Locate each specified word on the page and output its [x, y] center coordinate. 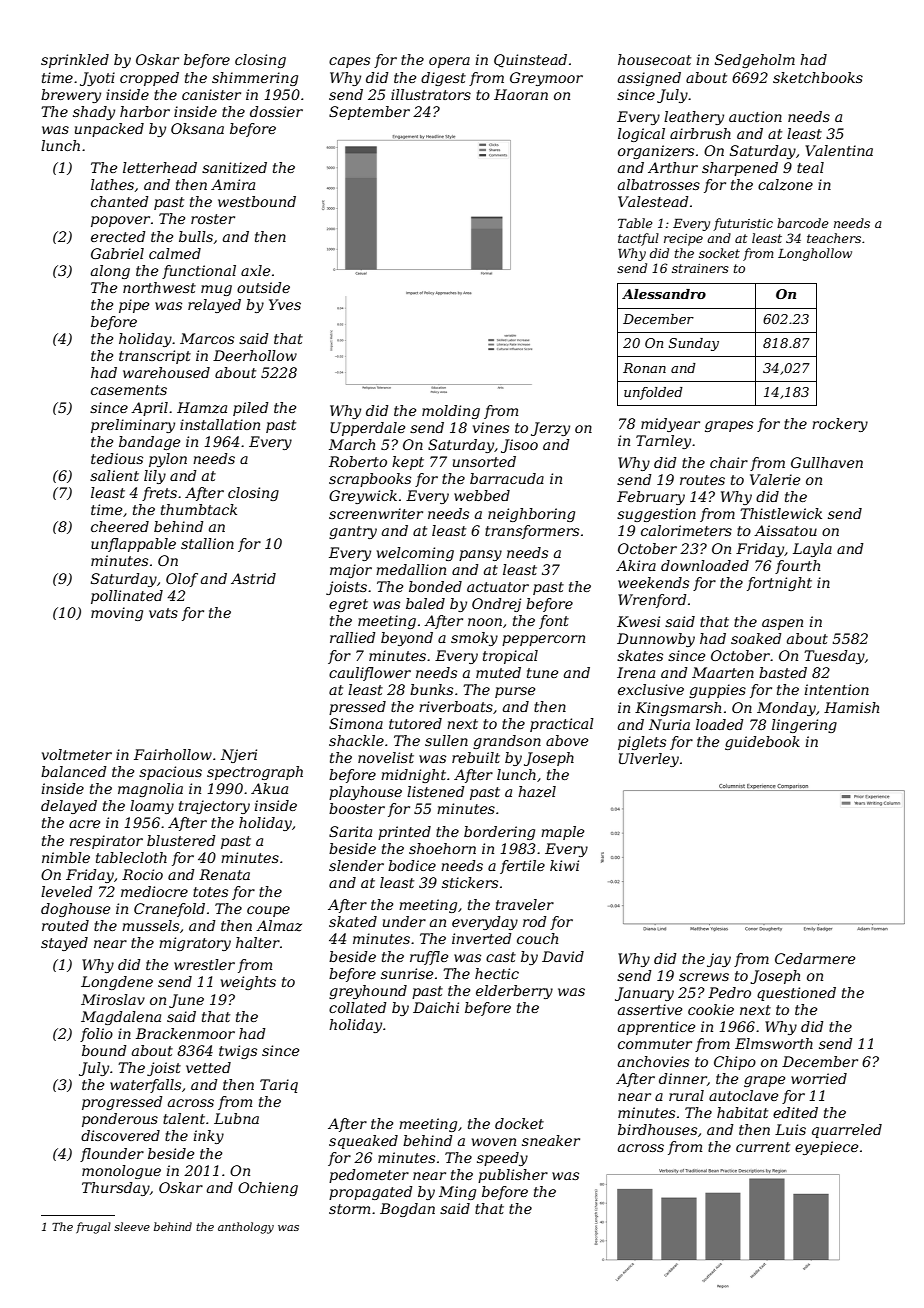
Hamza [202, 408]
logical [641, 135]
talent [184, 1118]
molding [451, 412]
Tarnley [663, 442]
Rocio [142, 874]
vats [163, 613]
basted [783, 672]
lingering [804, 726]
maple [563, 833]
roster [213, 219]
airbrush [700, 133]
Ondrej [496, 605]
